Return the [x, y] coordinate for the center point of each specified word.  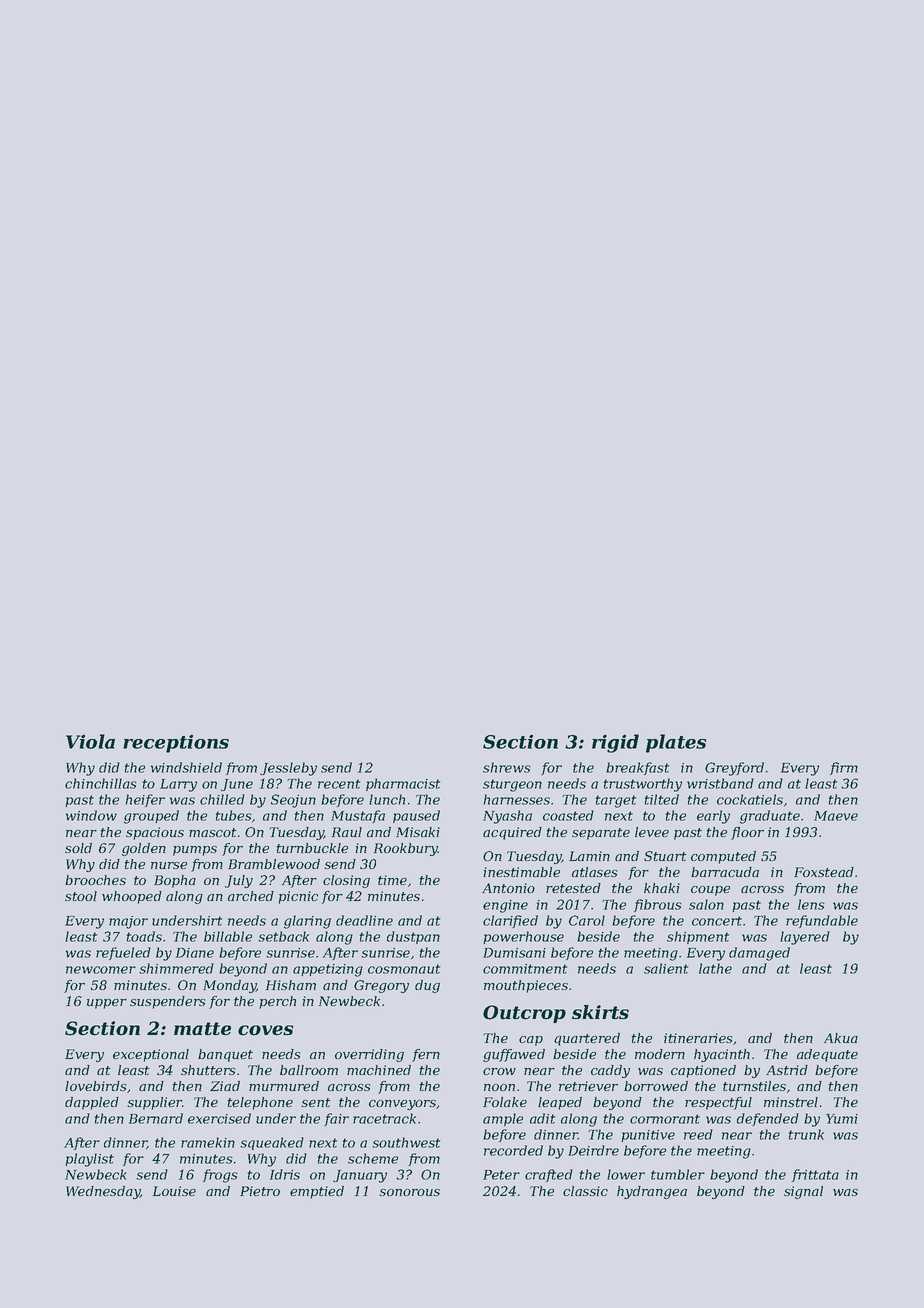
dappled [92, 1103]
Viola [90, 741]
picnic [298, 897]
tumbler [678, 1174]
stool [81, 896]
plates [676, 743]
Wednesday [103, 1192]
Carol [587, 920]
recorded [513, 1150]
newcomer [101, 970]
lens [811, 904]
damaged [759, 954]
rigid [615, 743]
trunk [806, 1134]
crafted [549, 1175]
